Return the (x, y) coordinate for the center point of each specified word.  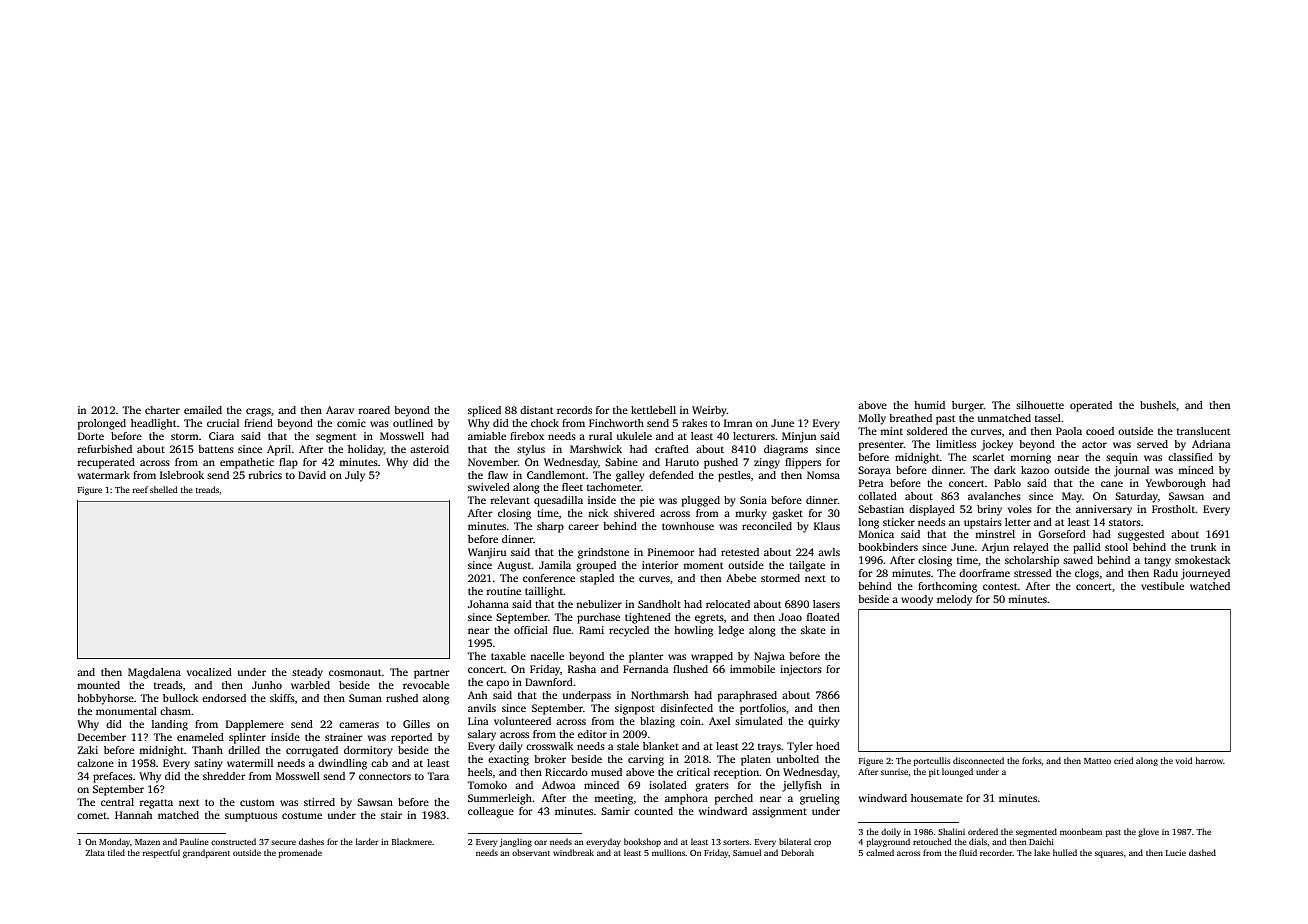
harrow (1209, 760)
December (102, 737)
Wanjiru (487, 553)
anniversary (1104, 510)
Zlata (95, 852)
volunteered (522, 721)
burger (968, 406)
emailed (203, 410)
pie (647, 501)
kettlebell (653, 410)
